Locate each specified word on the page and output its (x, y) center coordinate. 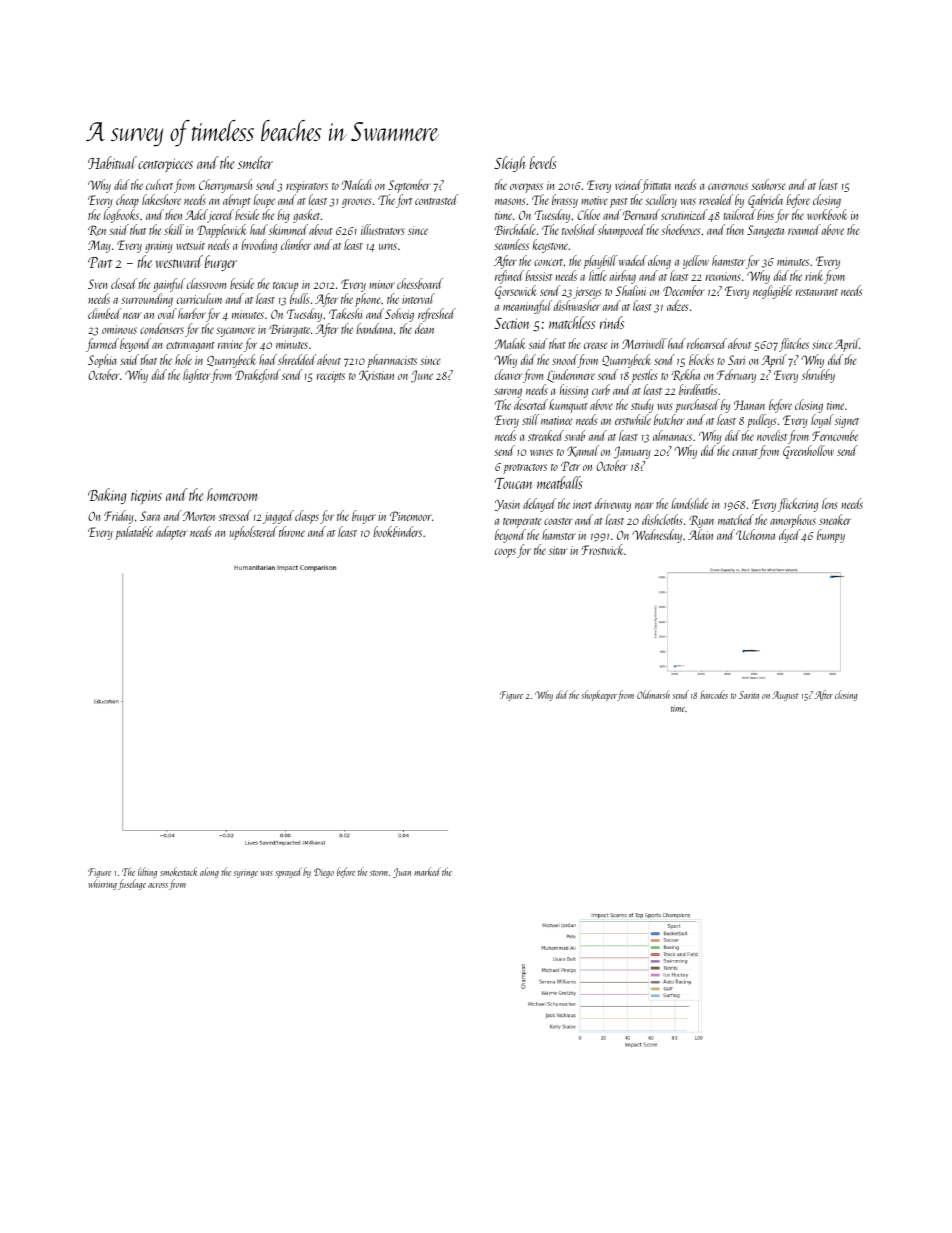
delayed (539, 505)
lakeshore (161, 199)
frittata (656, 186)
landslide (690, 503)
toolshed (579, 229)
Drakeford (258, 376)
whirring (102, 884)
